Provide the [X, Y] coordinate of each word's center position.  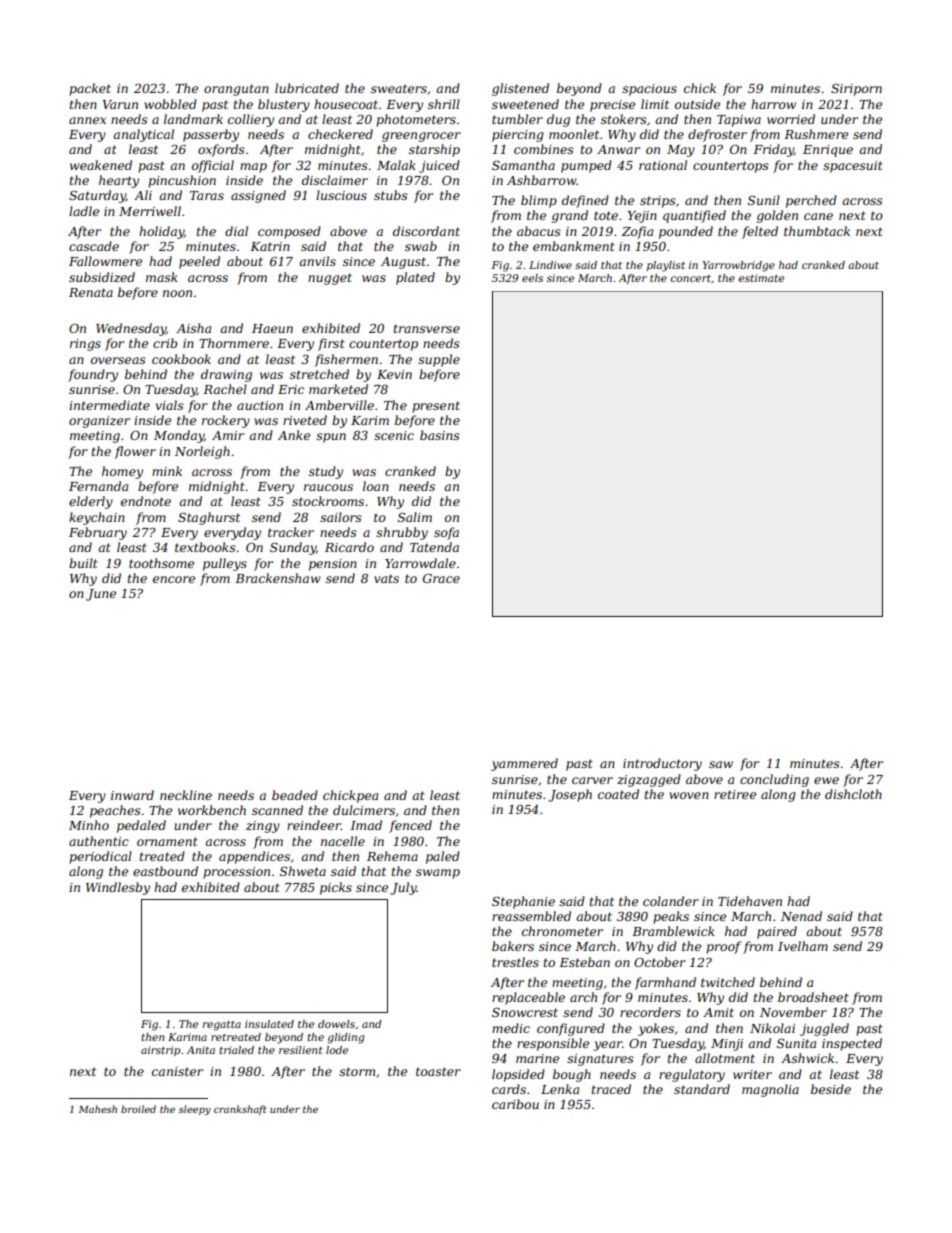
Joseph [570, 795]
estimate [761, 278]
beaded [295, 795]
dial [236, 231]
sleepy [195, 1110]
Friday [773, 150]
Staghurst [209, 518]
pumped [586, 166]
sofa [446, 533]
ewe [826, 780]
